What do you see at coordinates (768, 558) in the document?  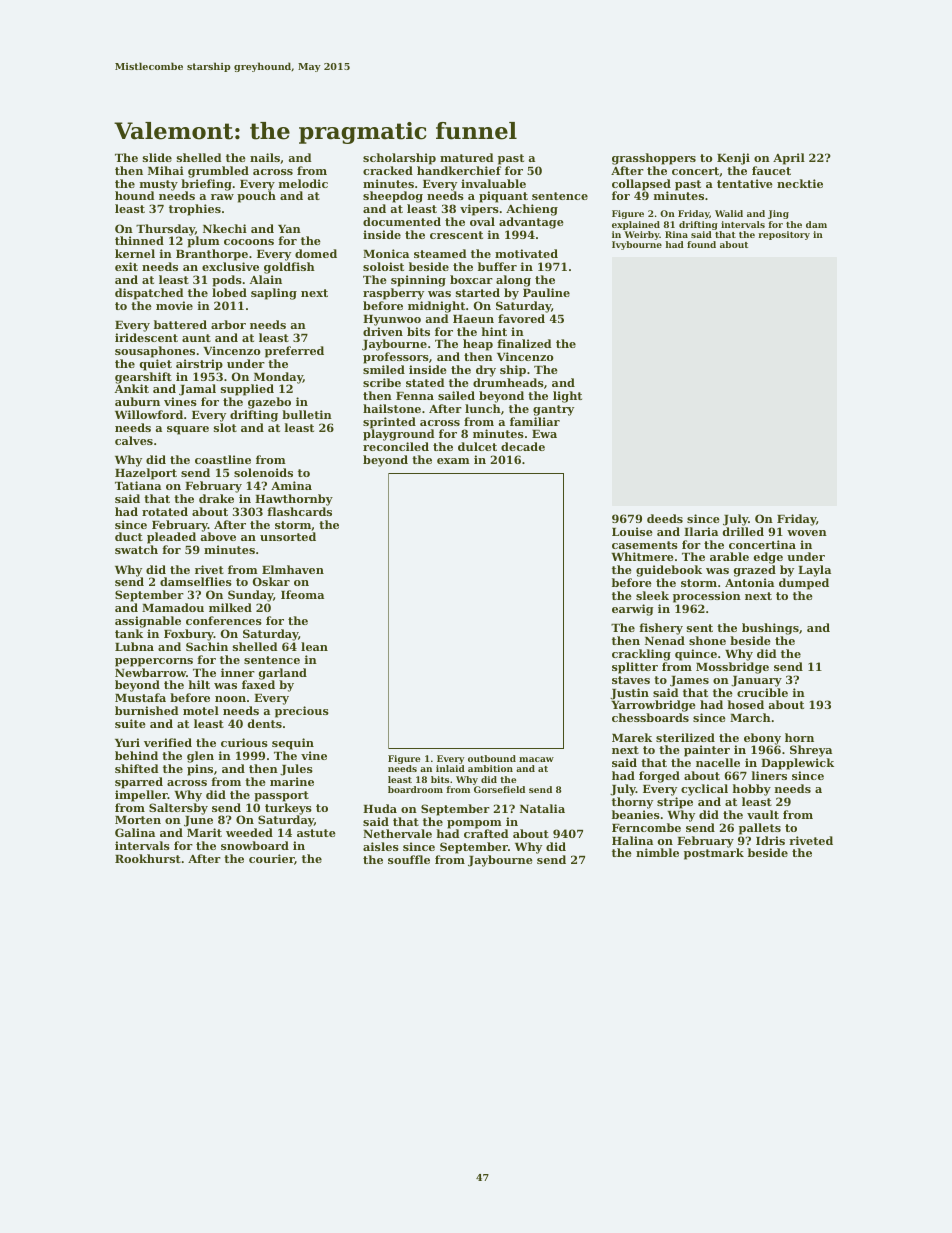 I see `edge` at bounding box center [768, 558].
